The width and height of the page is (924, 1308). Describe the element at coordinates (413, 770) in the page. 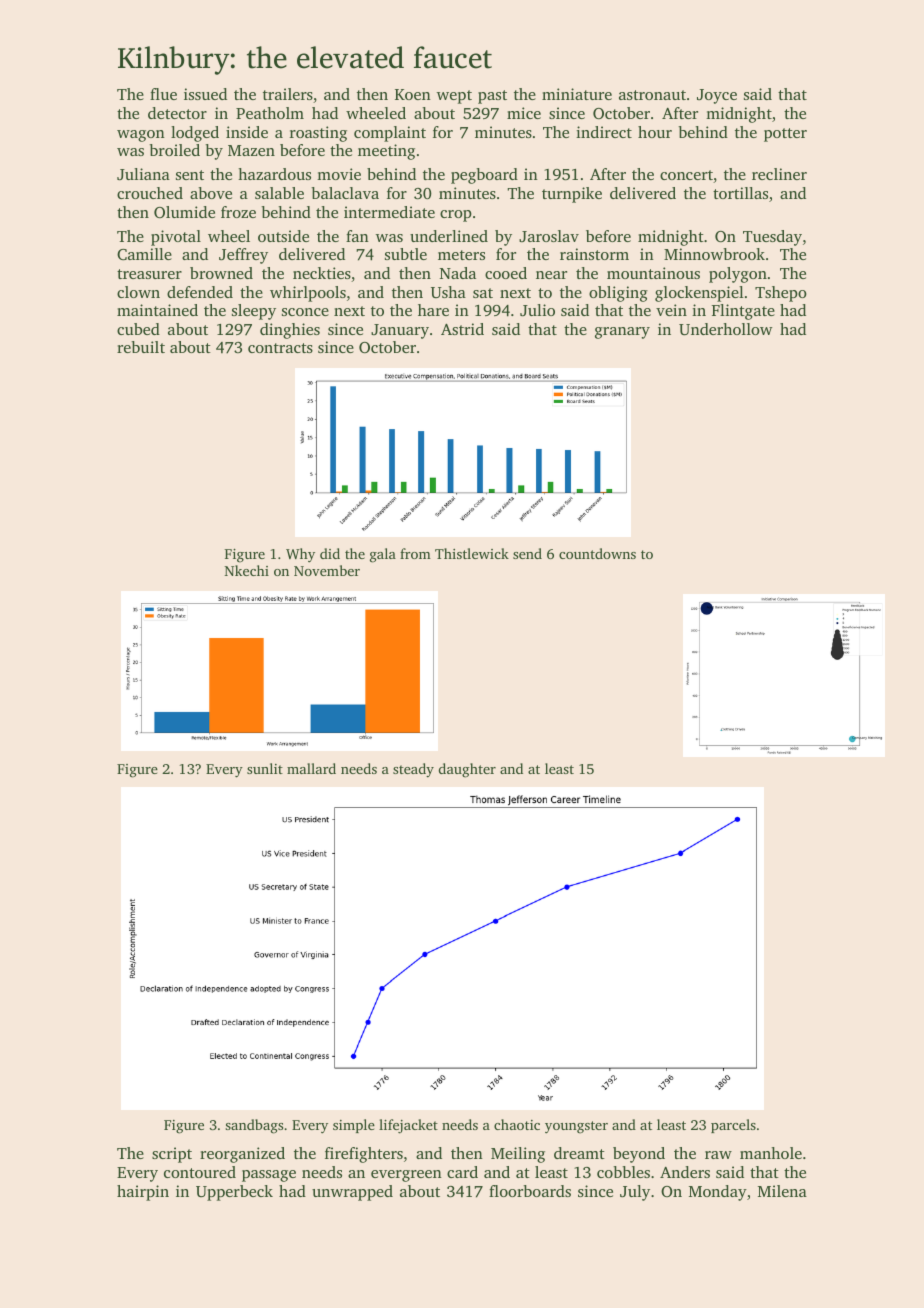

I see `steady` at that location.
